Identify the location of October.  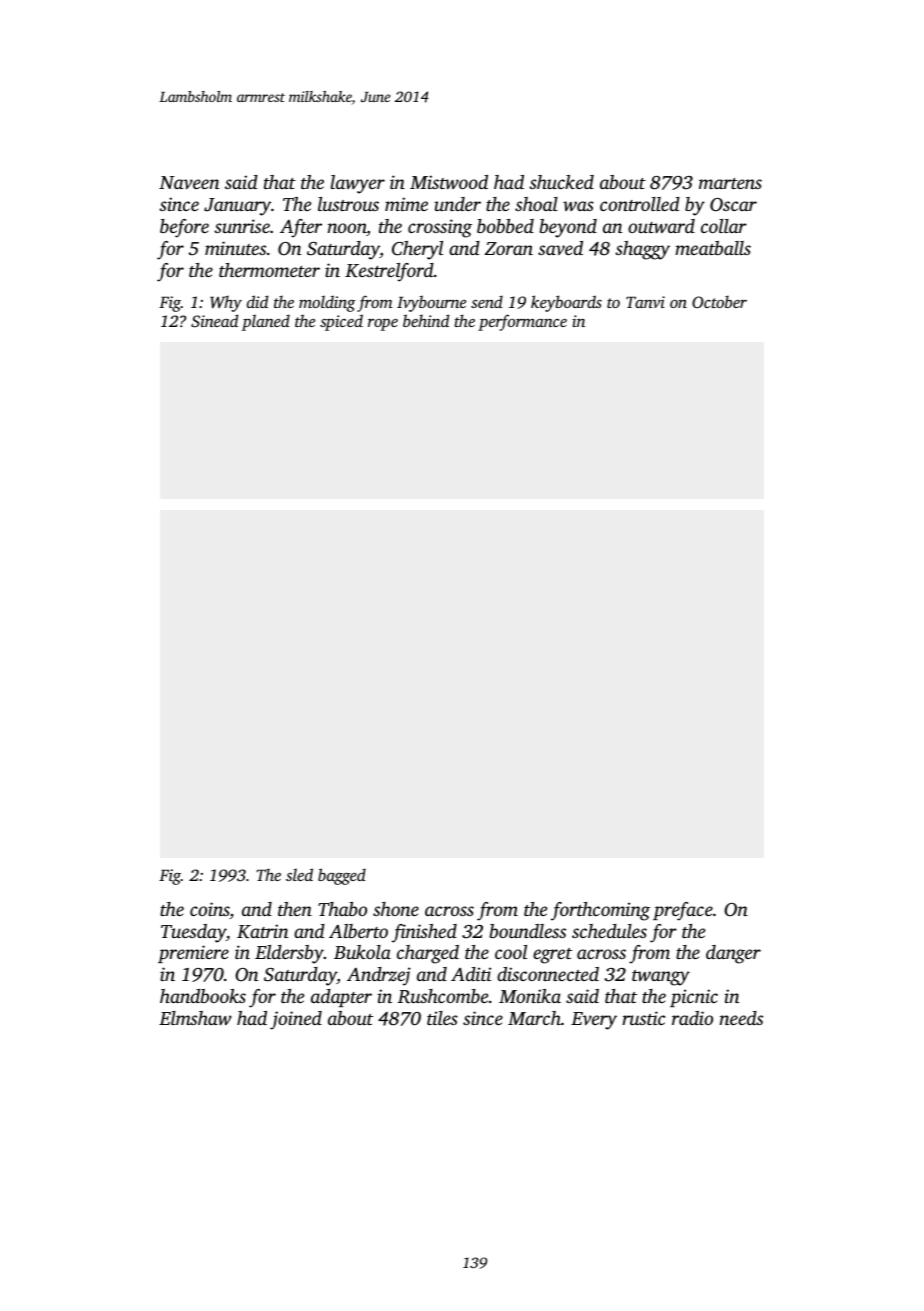
(719, 301).
